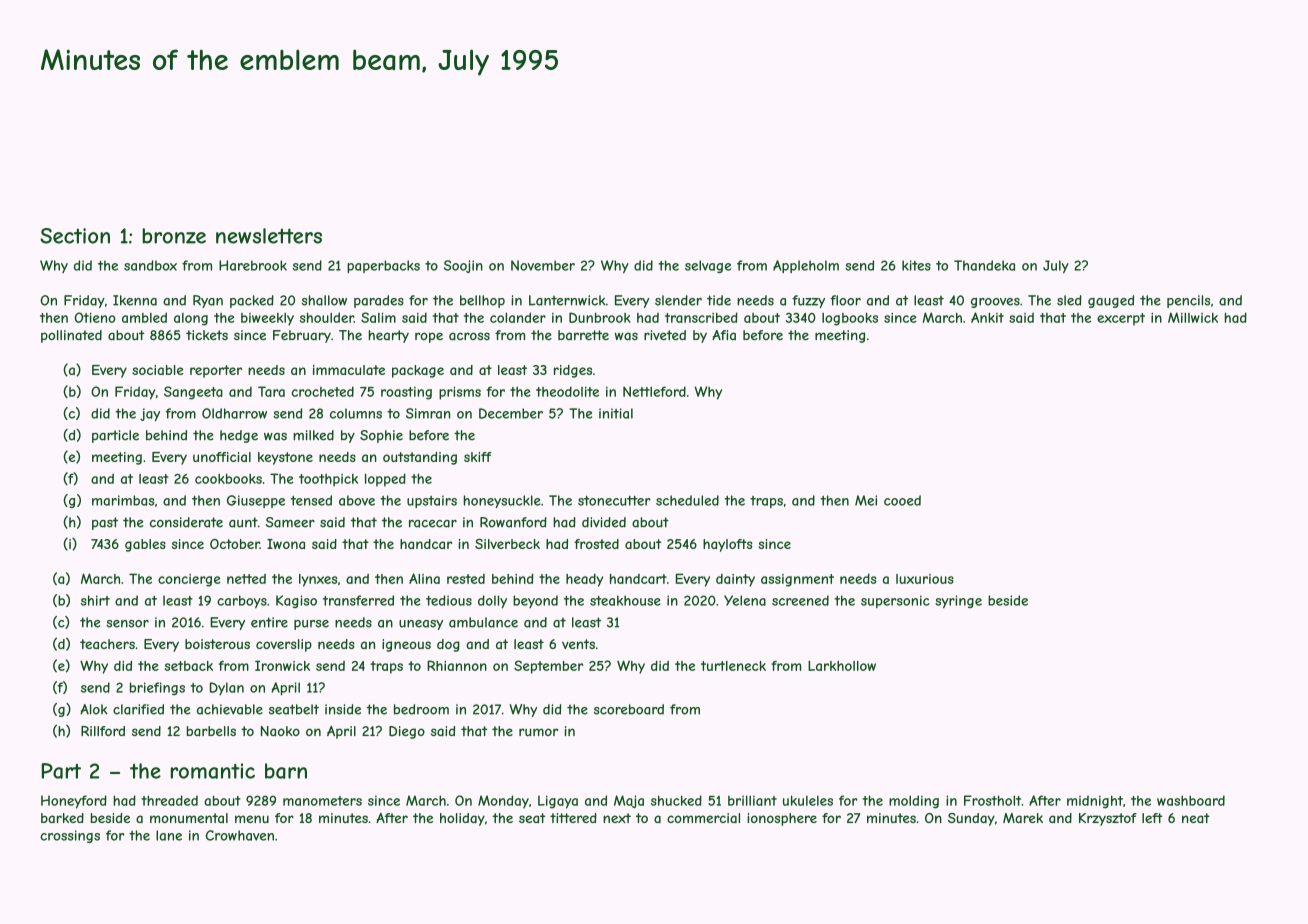  Describe the element at coordinates (1193, 317) in the document. I see `Millwick` at that location.
